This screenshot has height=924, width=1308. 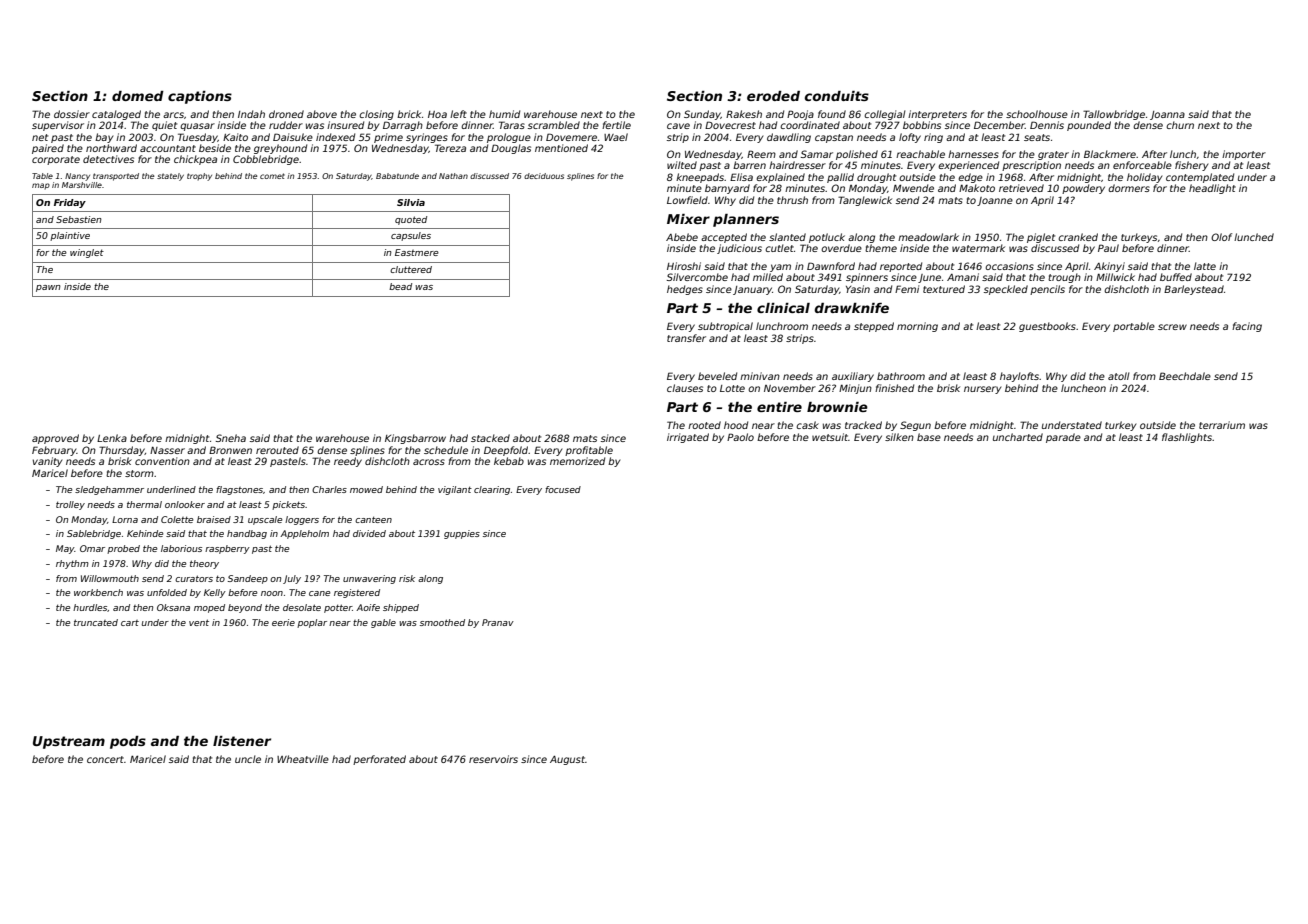 What do you see at coordinates (704, 425) in the screenshot?
I see `rooted` at bounding box center [704, 425].
